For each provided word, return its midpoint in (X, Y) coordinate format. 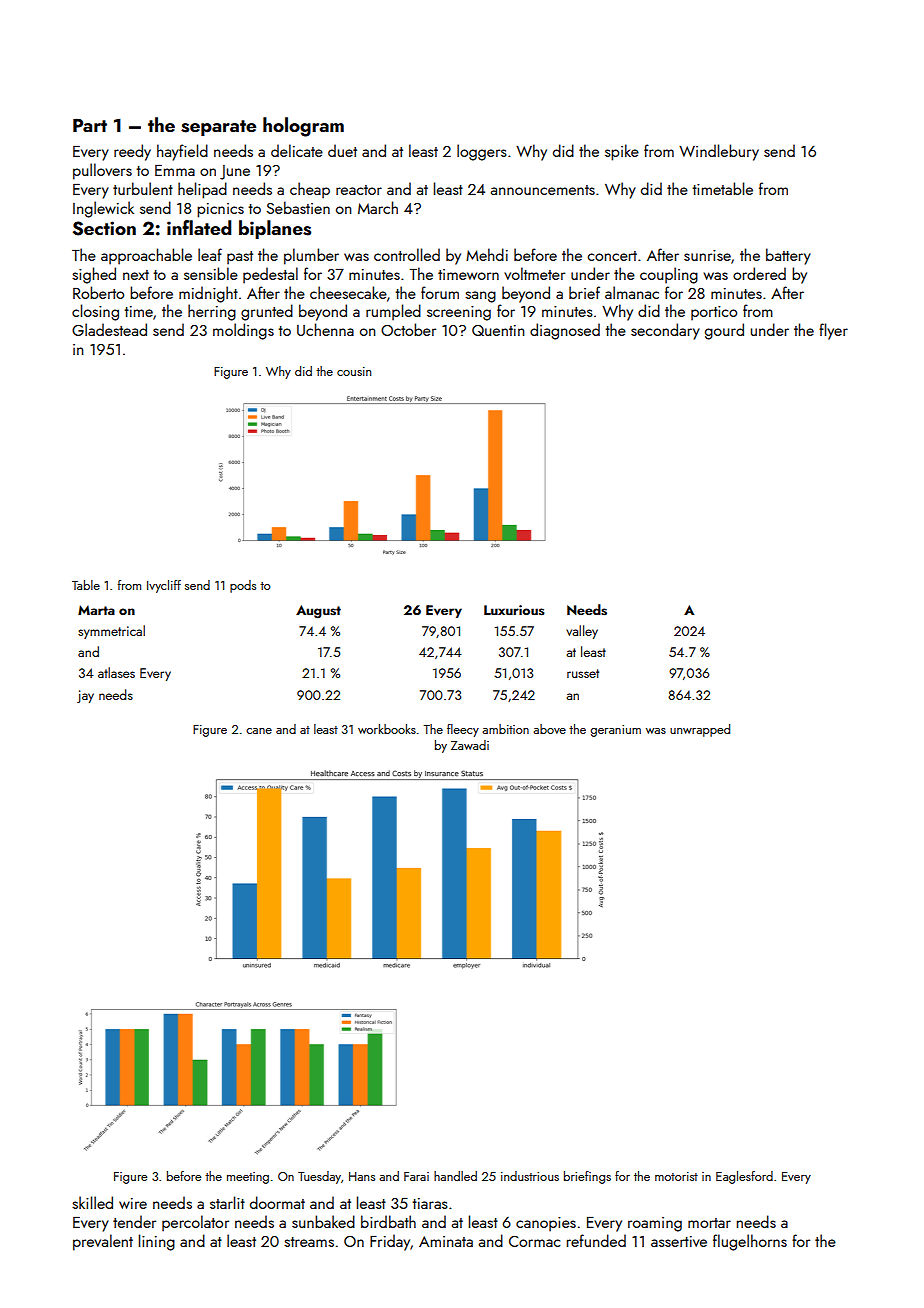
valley (582, 632)
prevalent (103, 1242)
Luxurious (514, 610)
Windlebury (719, 152)
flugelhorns (750, 1242)
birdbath (388, 1221)
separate (218, 128)
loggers (482, 152)
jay (85, 696)
